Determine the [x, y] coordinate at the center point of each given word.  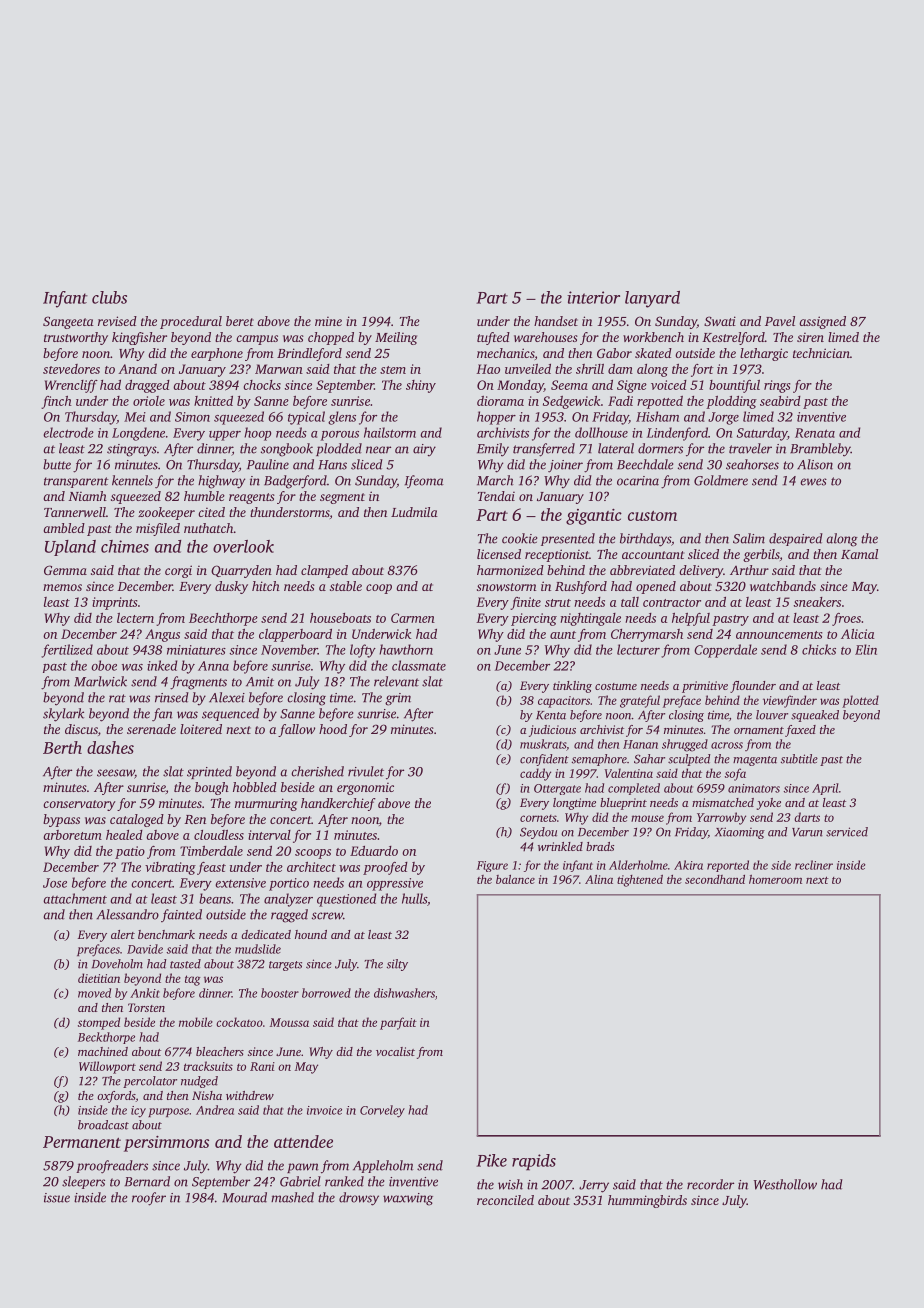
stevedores [71, 369]
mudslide [258, 949]
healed [124, 835]
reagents [252, 498]
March [495, 480]
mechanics [505, 353]
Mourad [244, 1197]
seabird [780, 401]
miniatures [196, 650]
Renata [815, 433]
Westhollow [785, 1184]
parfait [398, 1023]
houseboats [340, 618]
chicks [819, 649]
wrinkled [560, 846]
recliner [814, 865]
